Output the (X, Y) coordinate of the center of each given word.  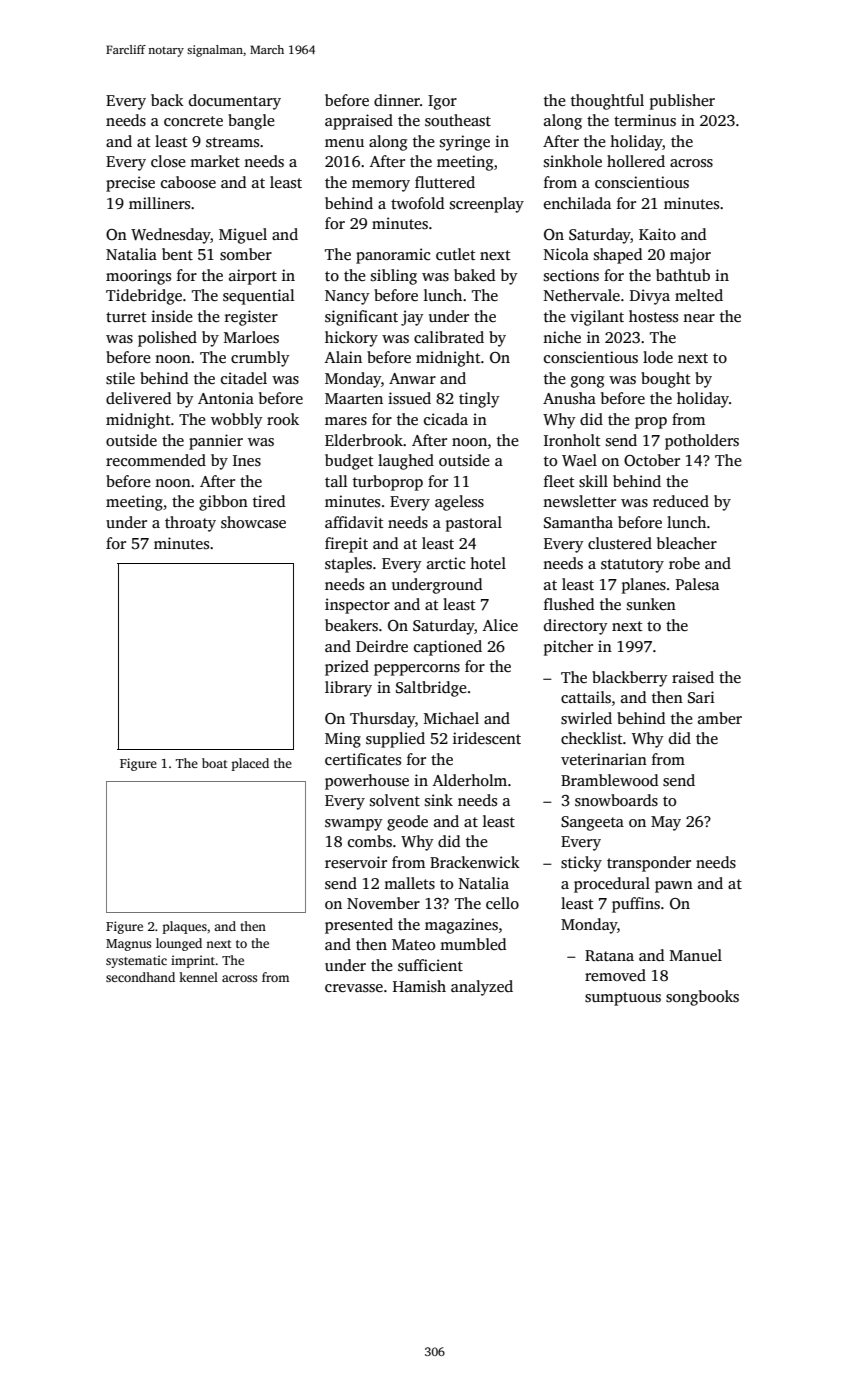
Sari (701, 697)
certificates (363, 759)
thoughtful (607, 102)
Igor (442, 102)
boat (215, 763)
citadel (244, 378)
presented (359, 926)
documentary (235, 102)
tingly (479, 400)
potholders (702, 442)
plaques (185, 927)
